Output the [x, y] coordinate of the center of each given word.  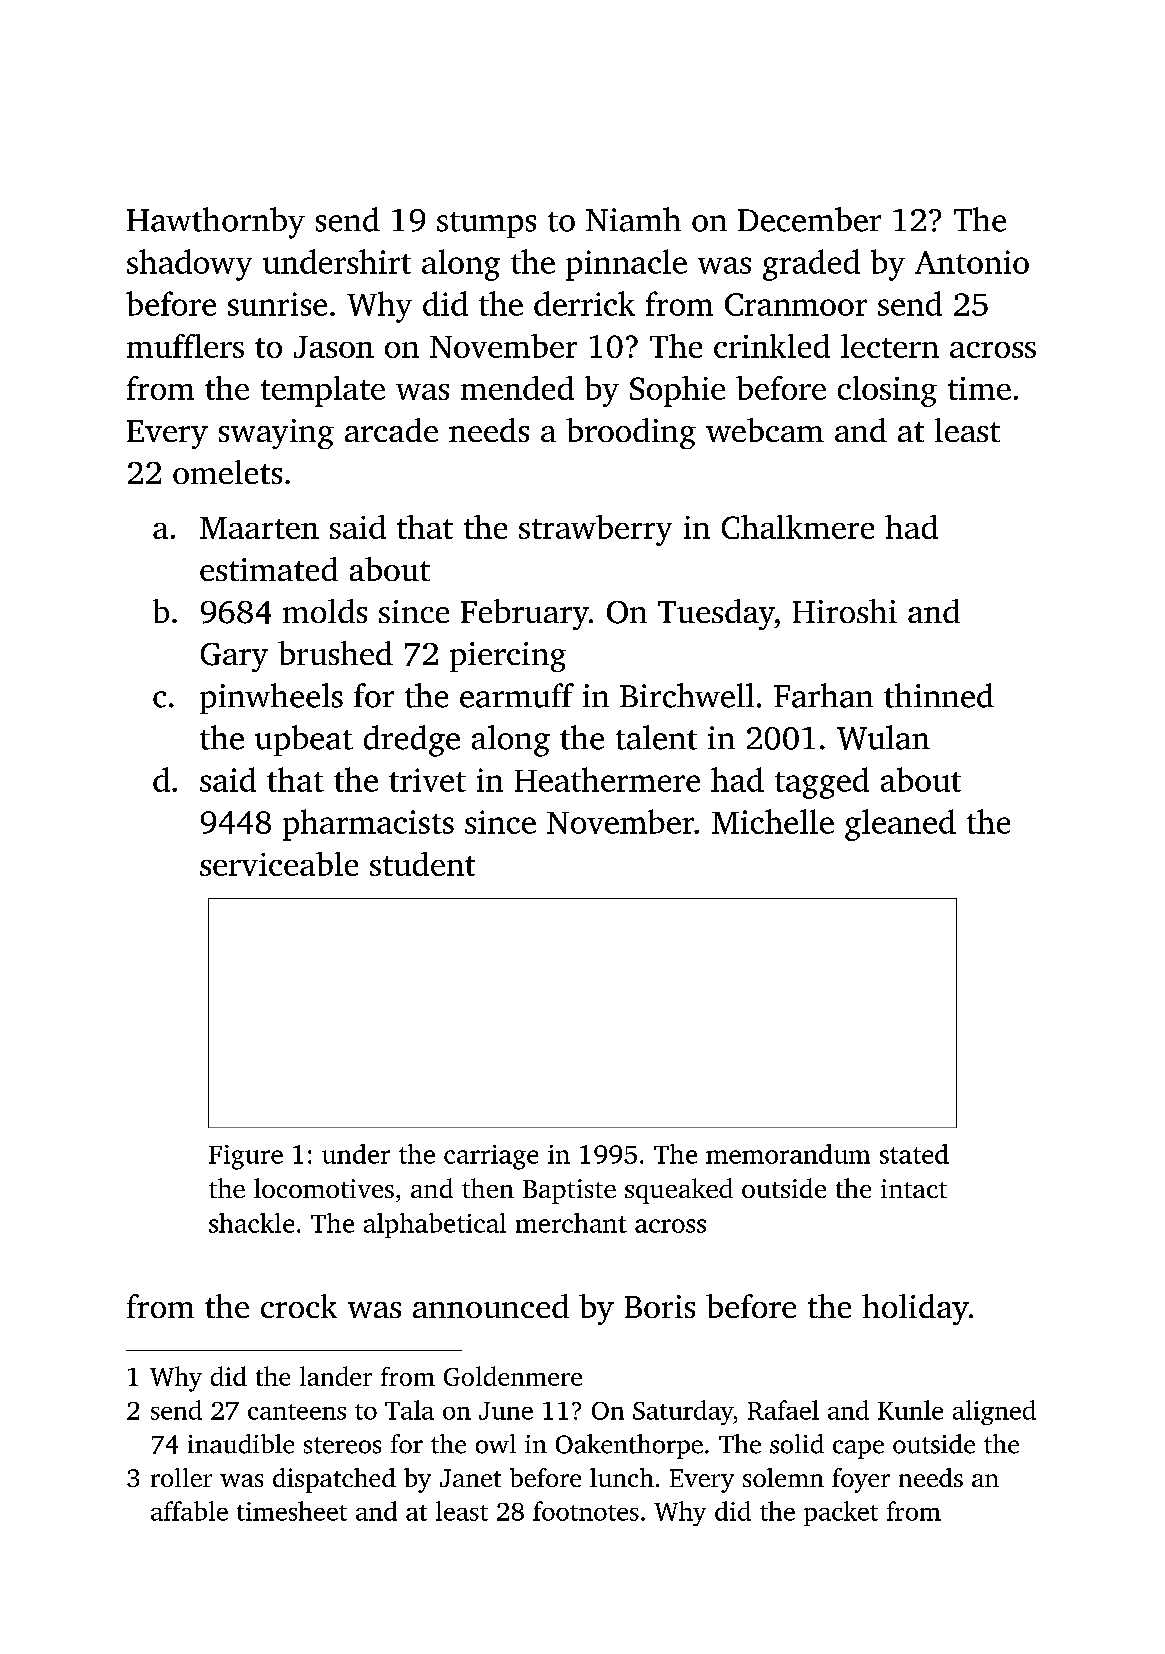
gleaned [900, 825]
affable [189, 1511]
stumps [486, 225]
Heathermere [607, 779]
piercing [508, 657]
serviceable [279, 864]
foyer [861, 1480]
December [809, 219]
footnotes [586, 1511]
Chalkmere [798, 527]
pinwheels [271, 698]
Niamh [633, 219]
